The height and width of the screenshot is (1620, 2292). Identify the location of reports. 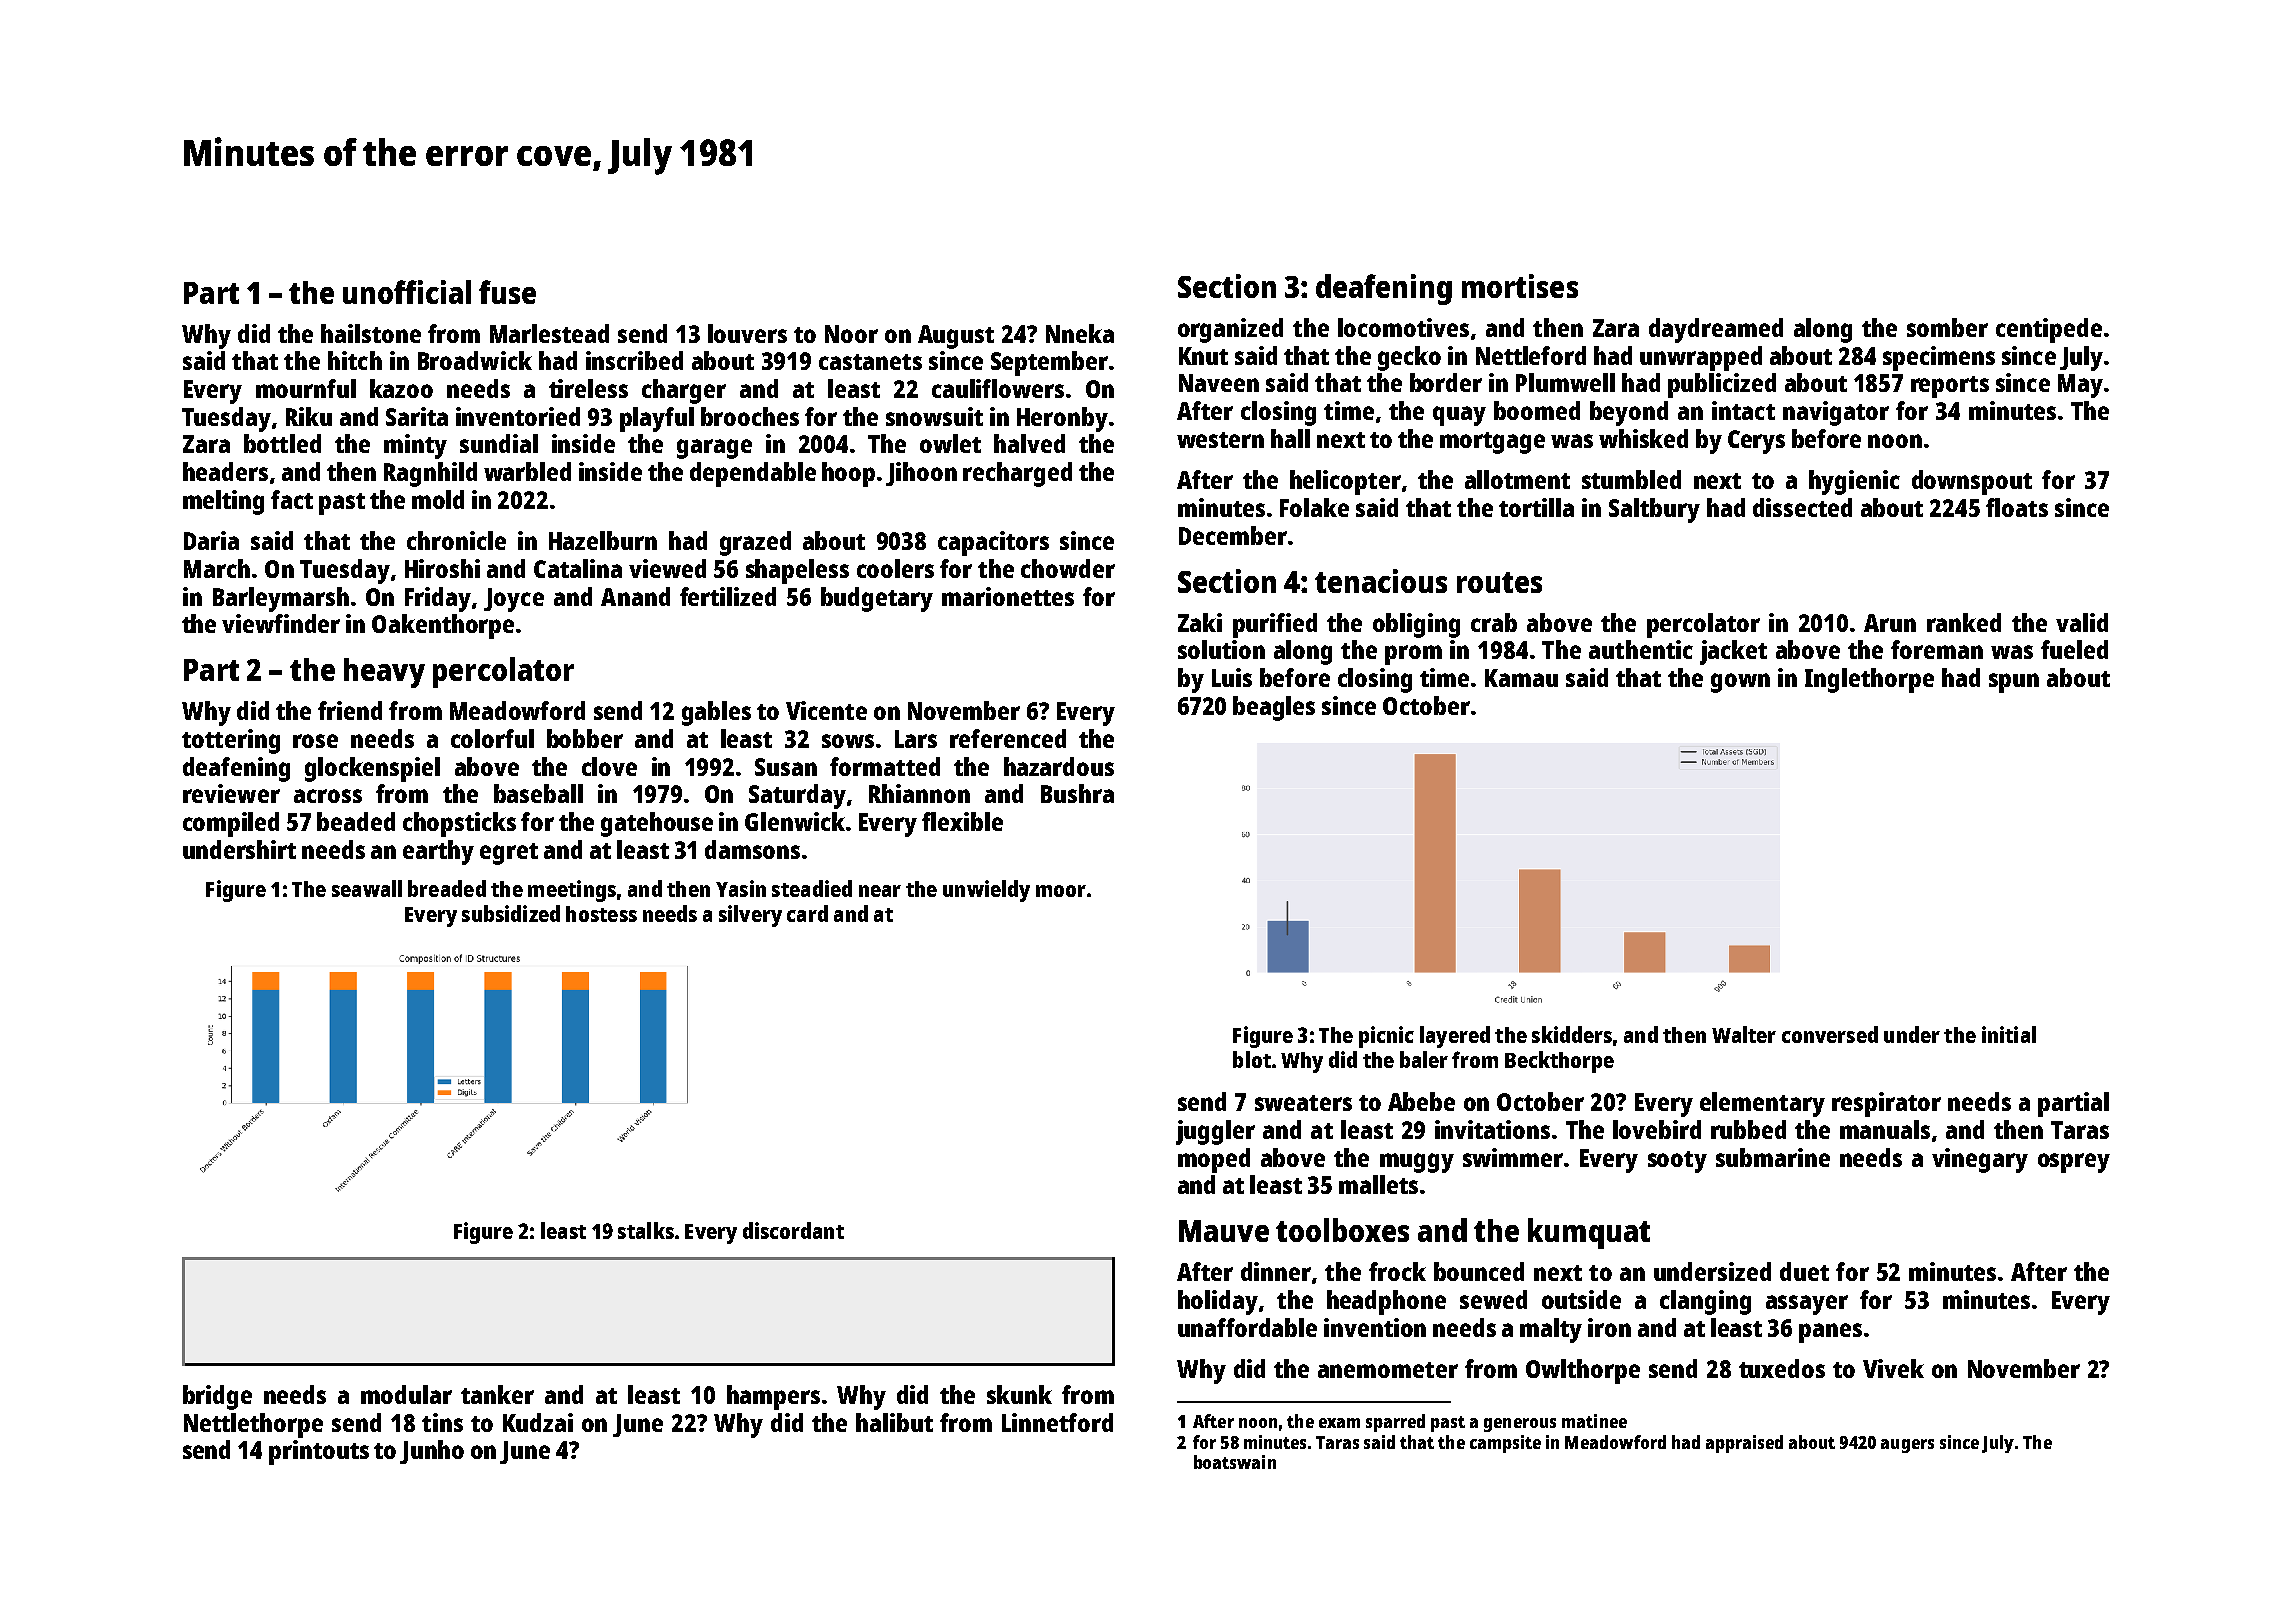
(1950, 387).
